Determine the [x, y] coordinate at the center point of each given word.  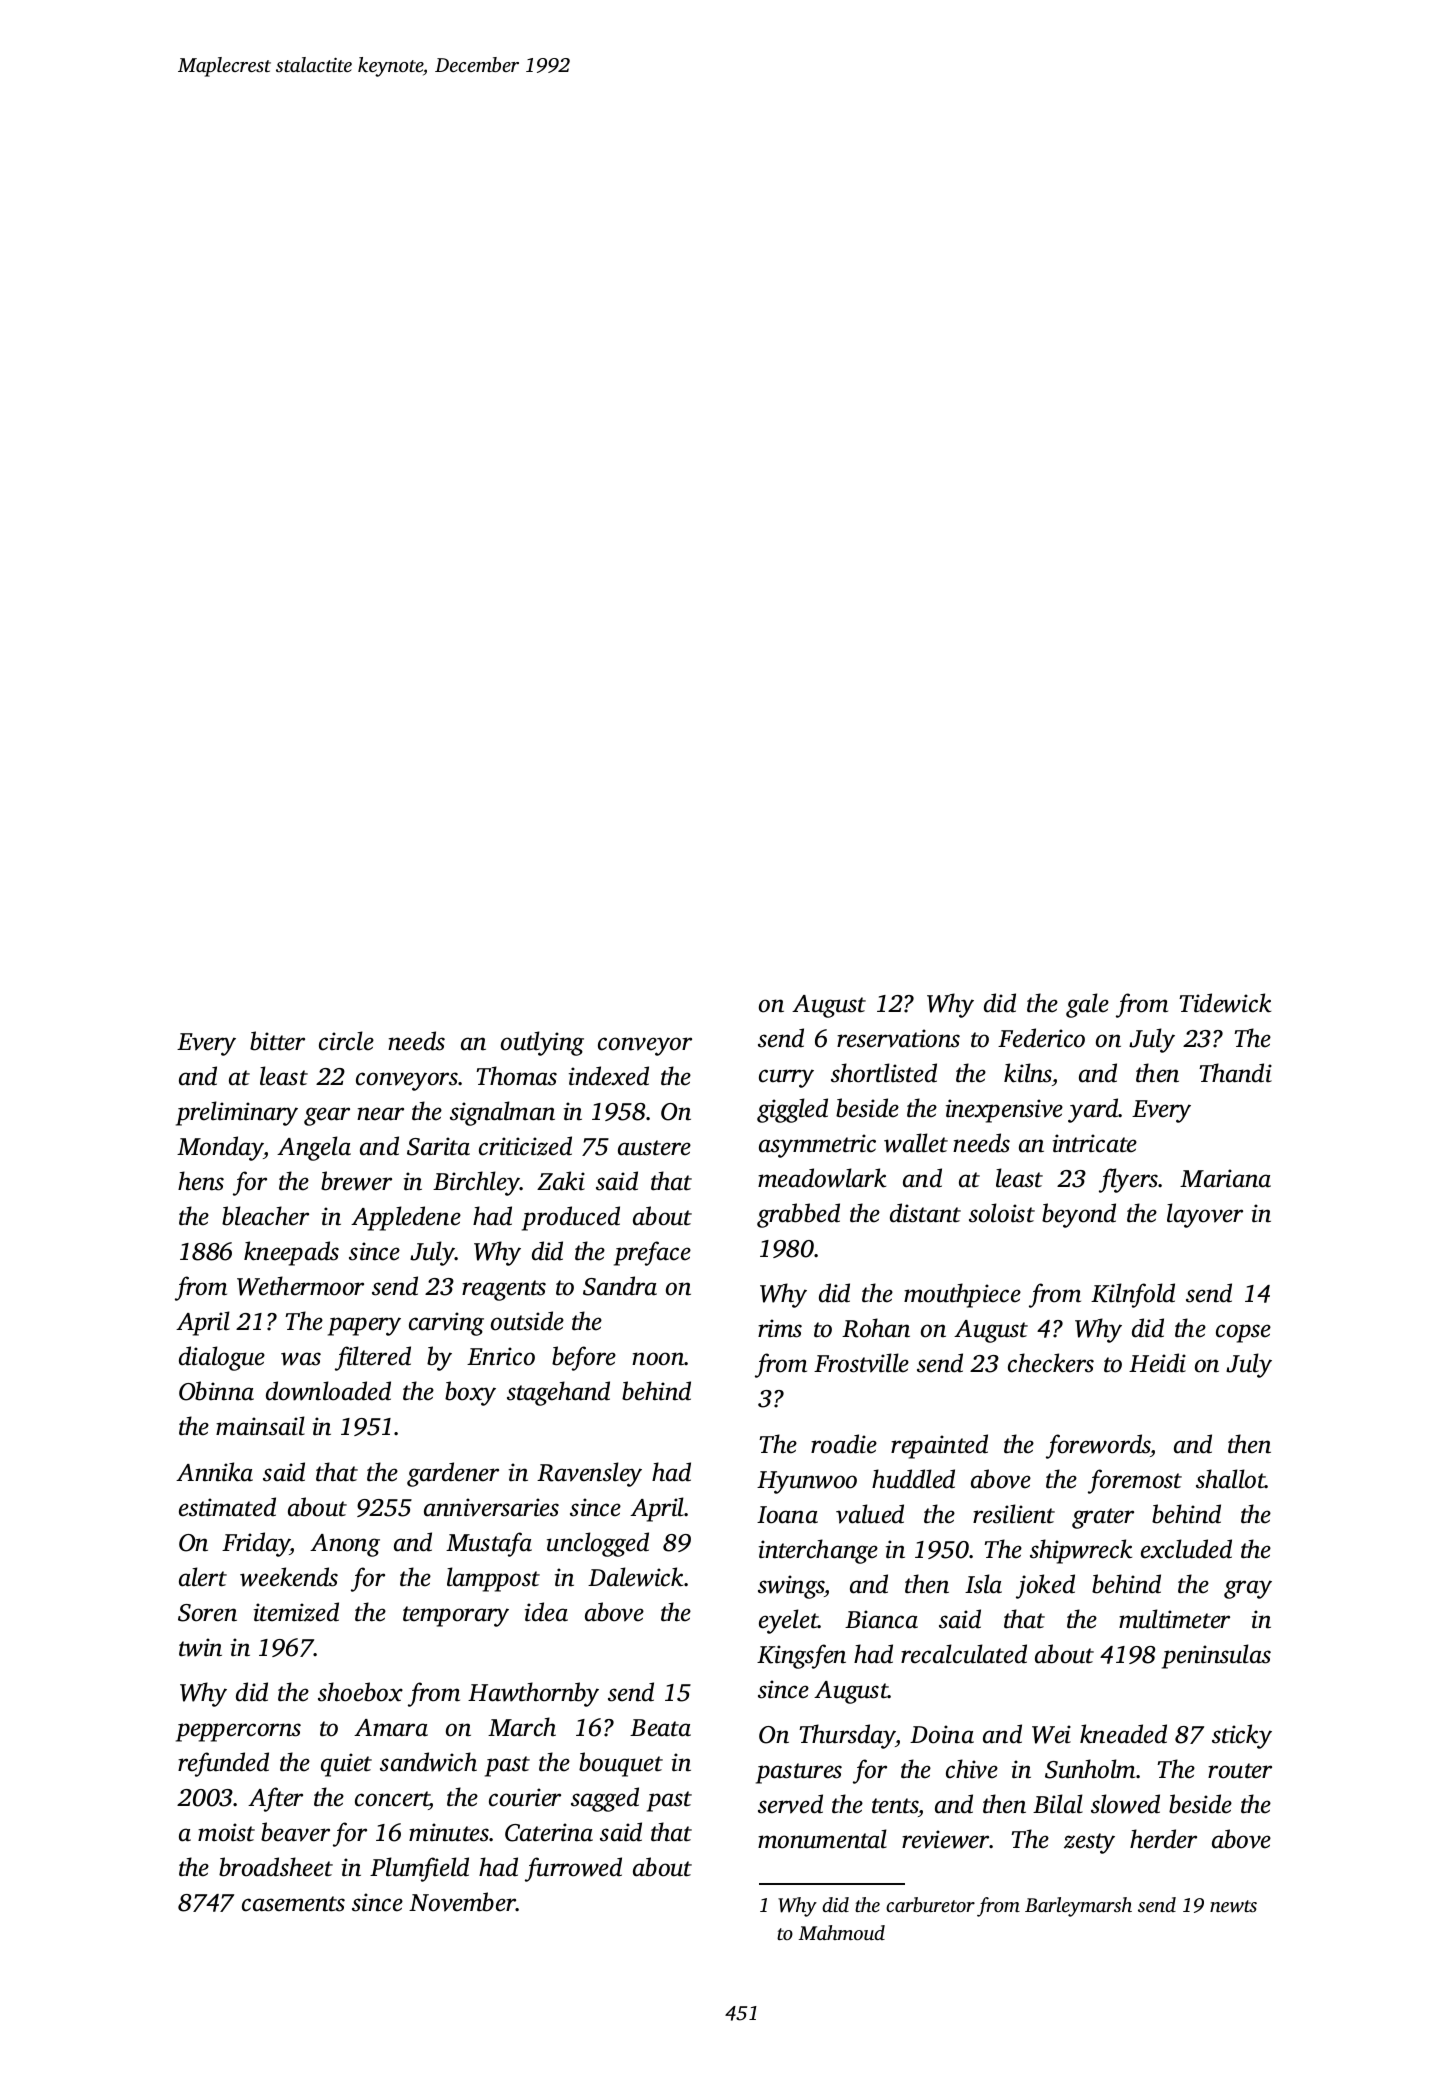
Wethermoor [300, 1286]
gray [1248, 1589]
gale [1087, 1005]
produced [571, 1218]
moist [226, 1832]
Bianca [881, 1619]
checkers [1051, 1363]
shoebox [360, 1692]
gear [327, 1116]
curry [786, 1078]
